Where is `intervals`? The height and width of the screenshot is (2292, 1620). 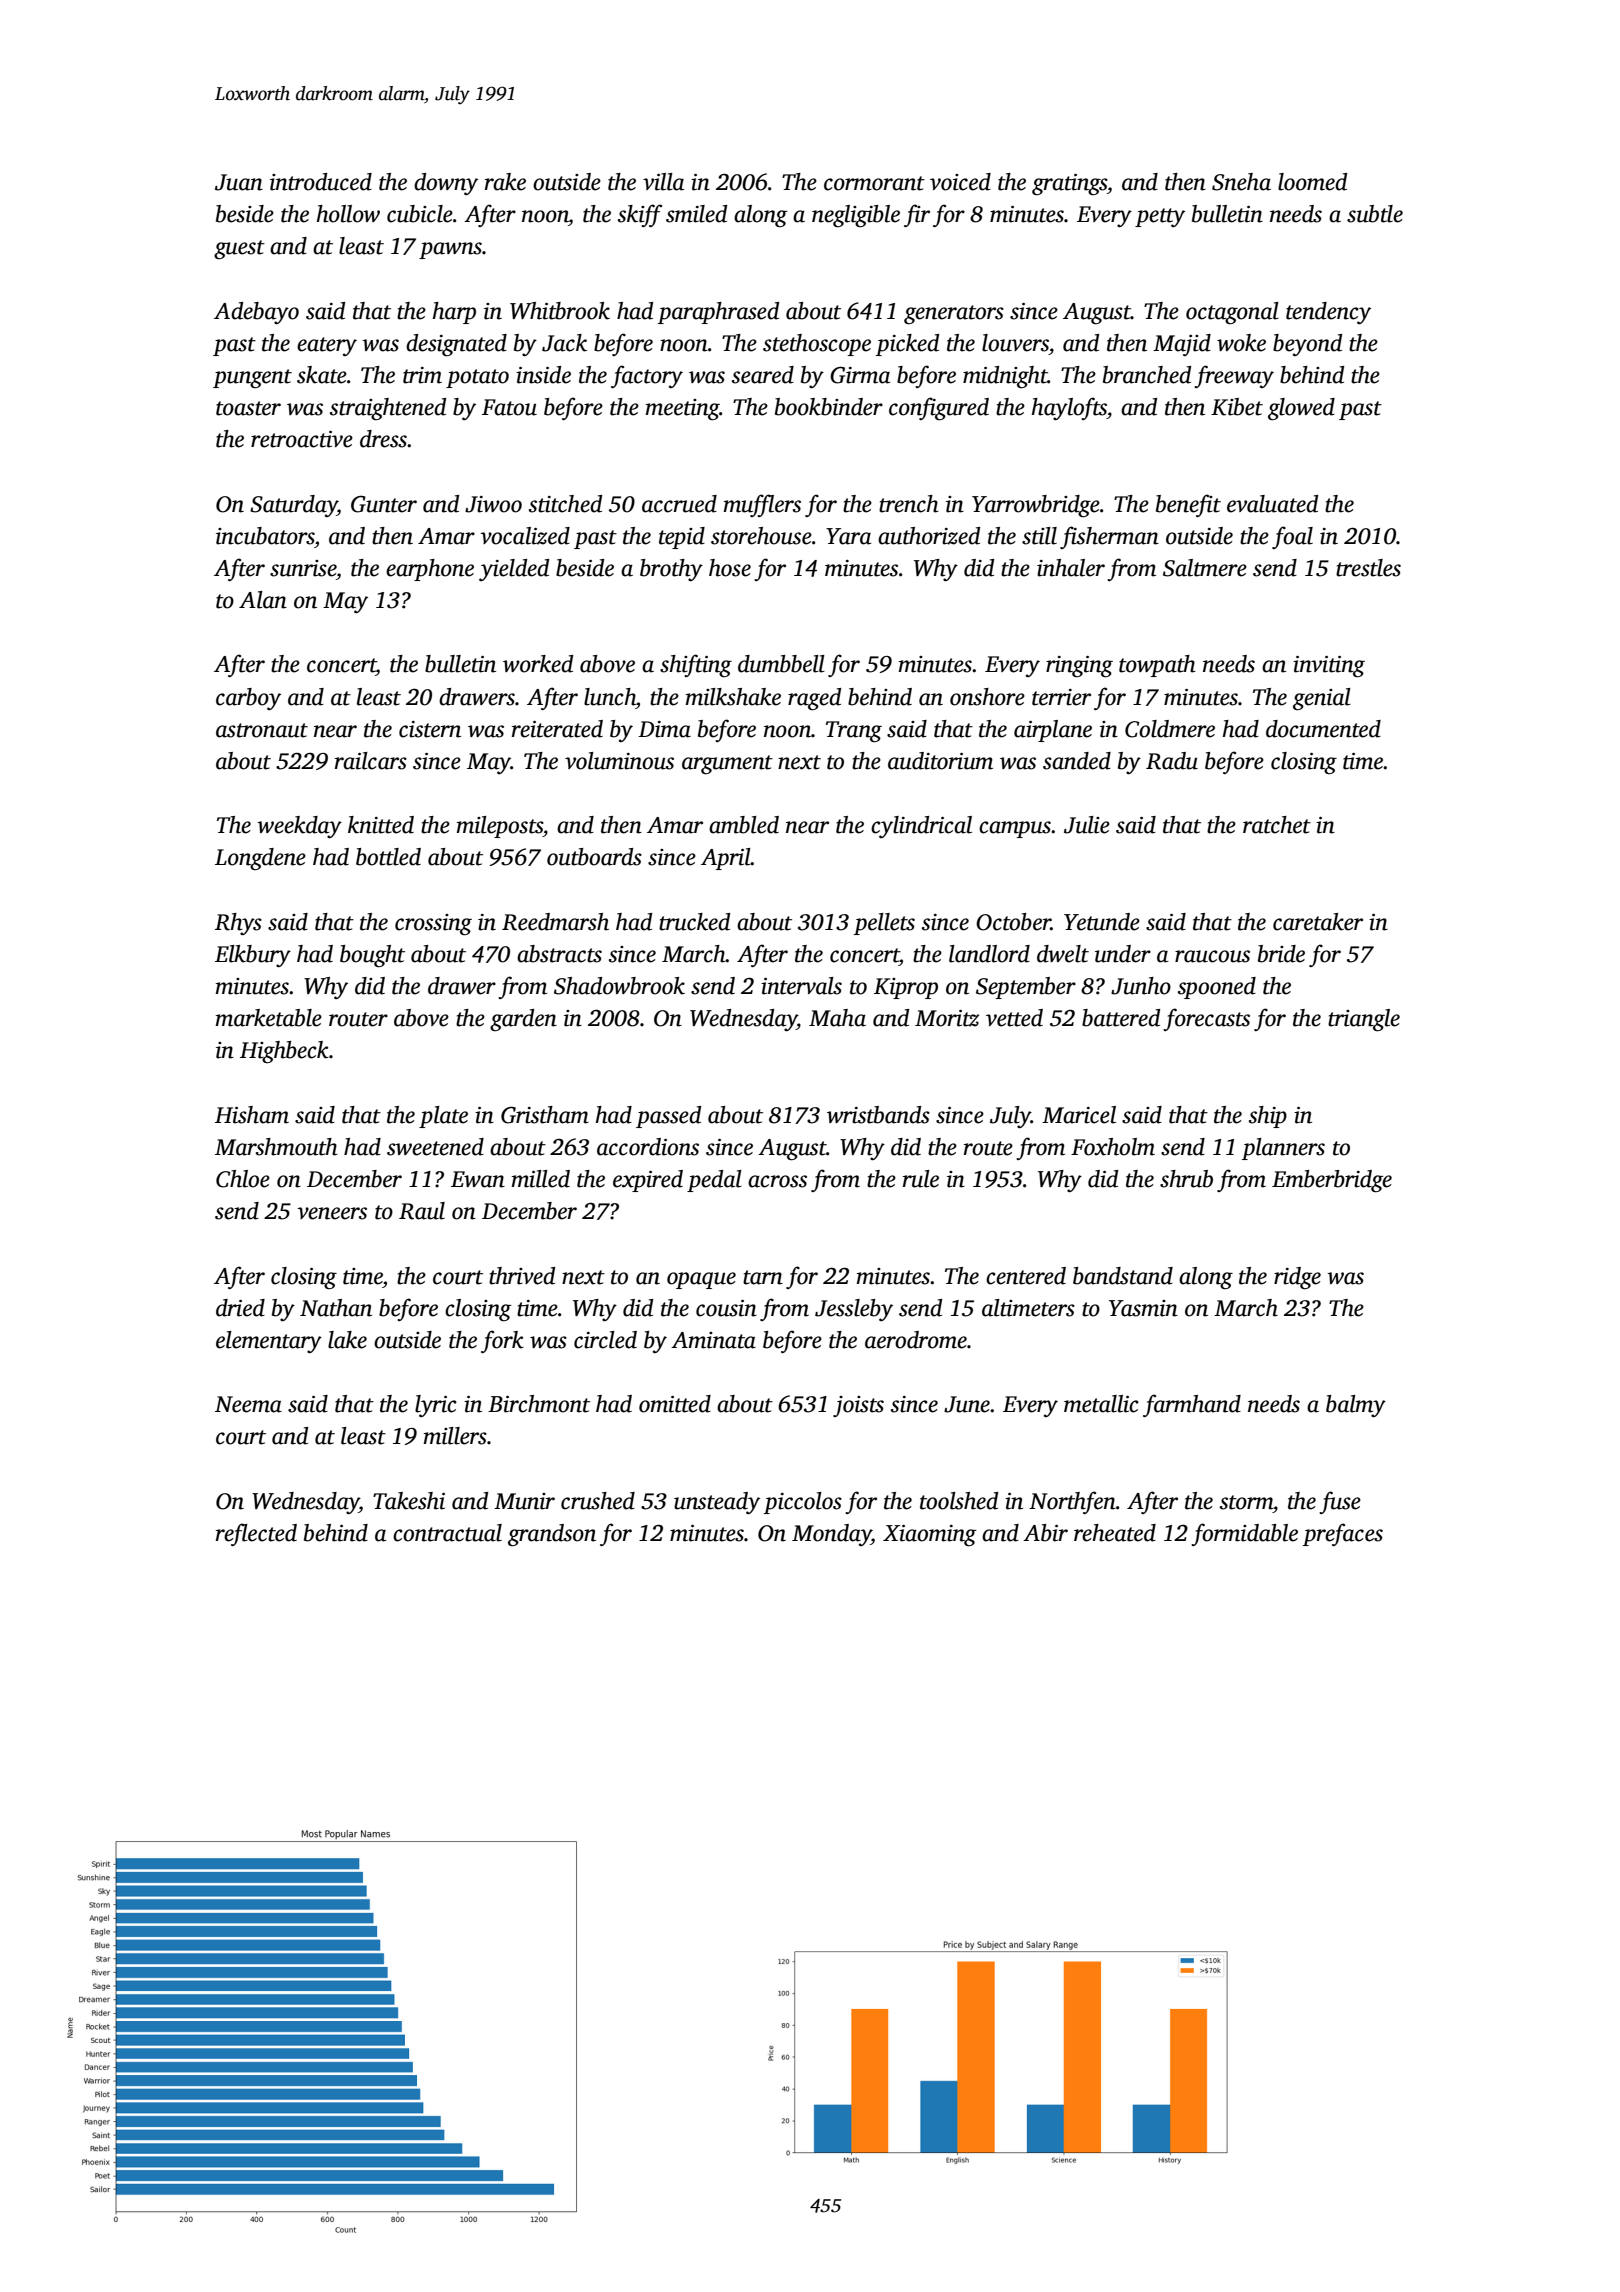 intervals is located at coordinates (801, 986).
